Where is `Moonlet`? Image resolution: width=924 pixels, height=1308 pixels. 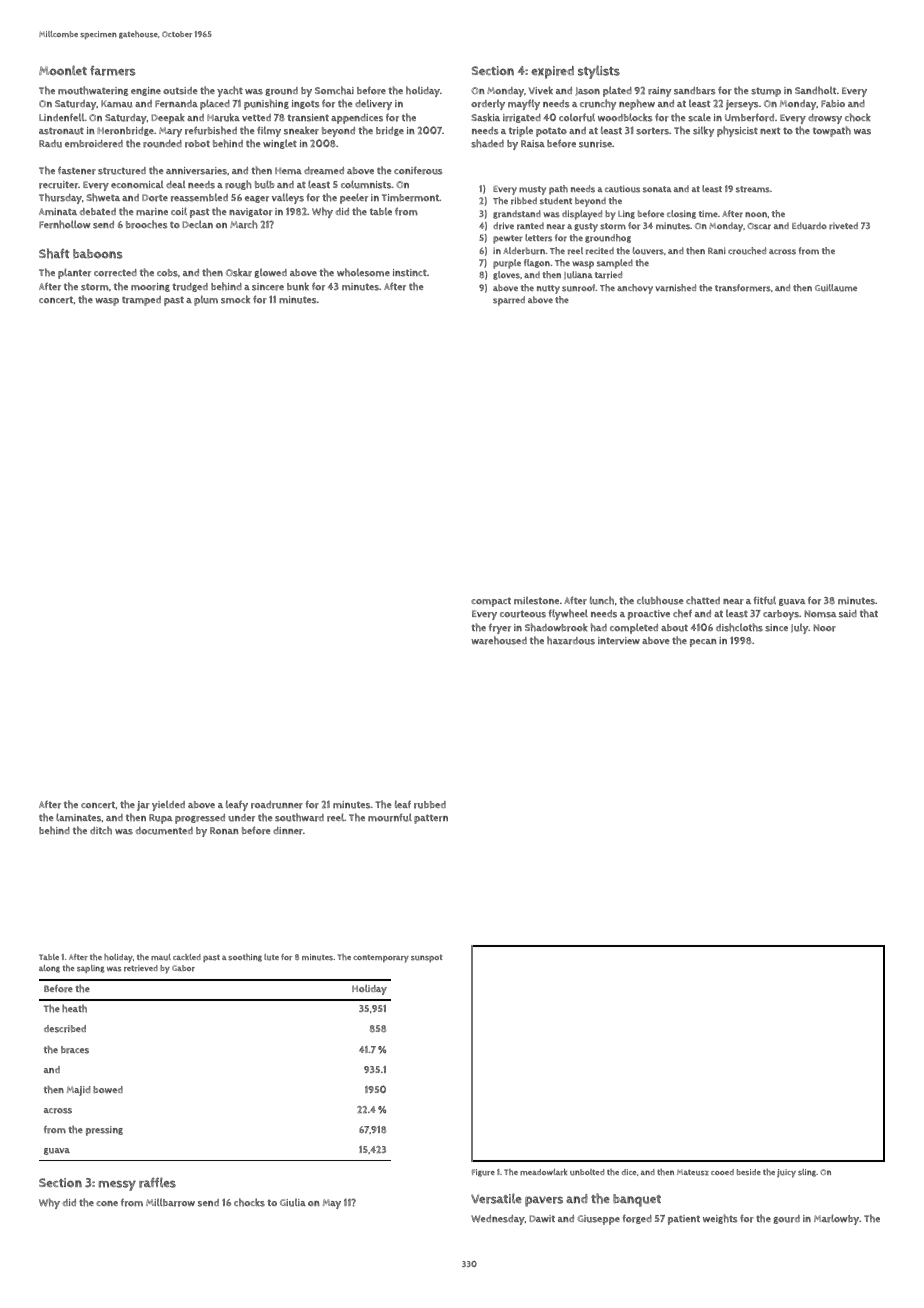 Moonlet is located at coordinates (63, 70).
